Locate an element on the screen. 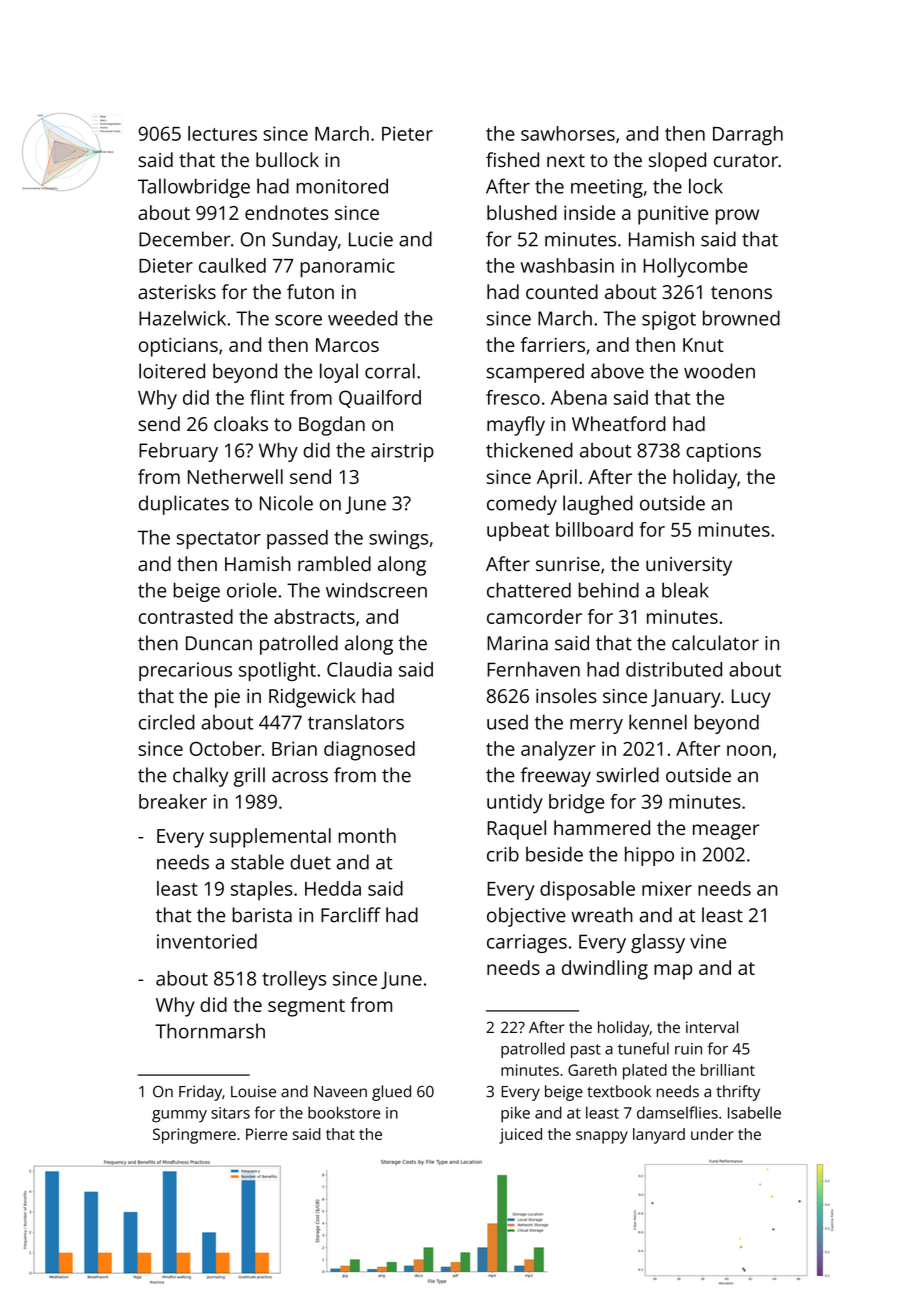 The width and height of the screenshot is (924, 1311). bookstore is located at coordinates (344, 1112).
